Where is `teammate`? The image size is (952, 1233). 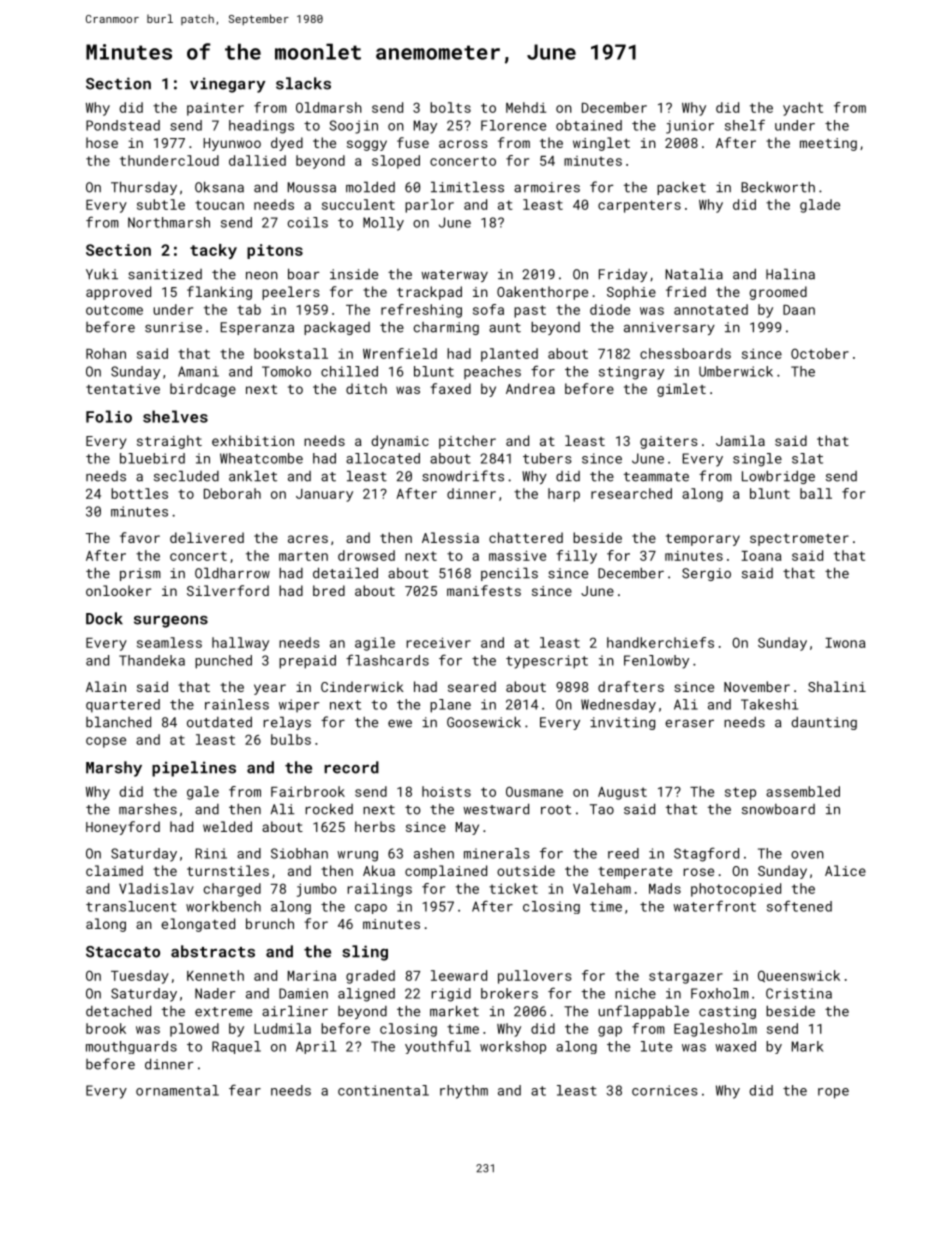
teammate is located at coordinates (656, 477).
